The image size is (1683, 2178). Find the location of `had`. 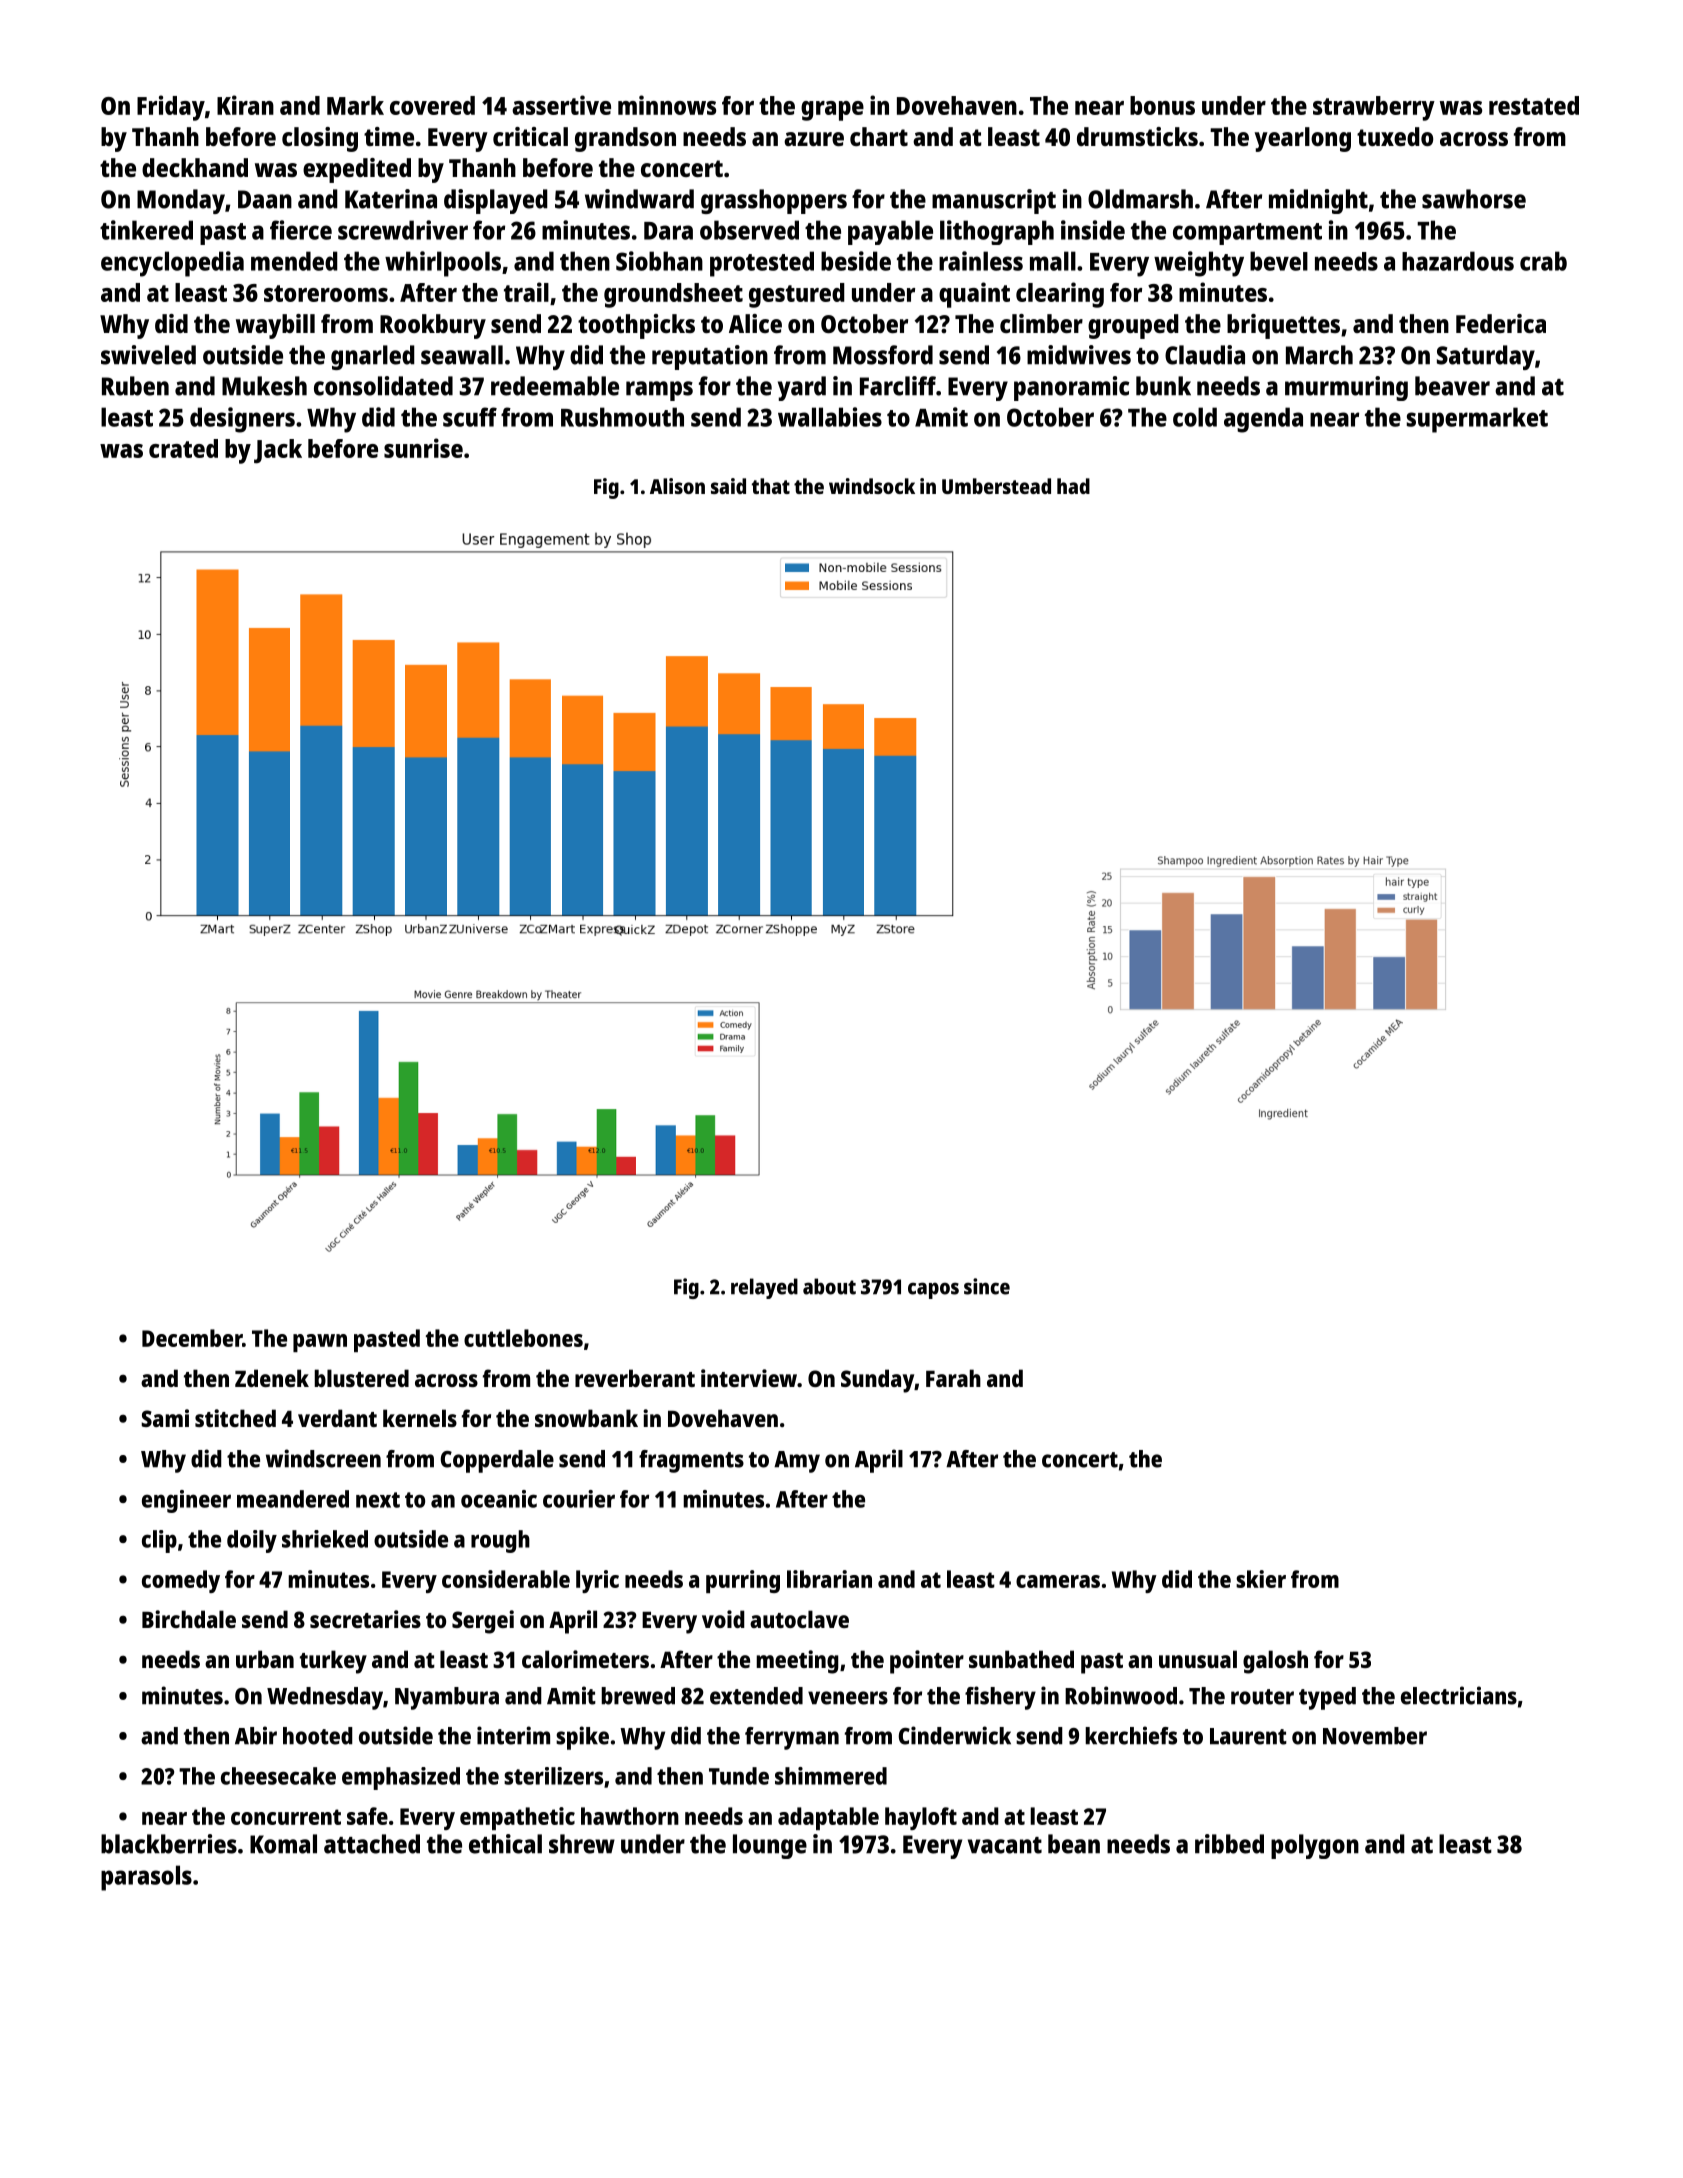

had is located at coordinates (1073, 486).
